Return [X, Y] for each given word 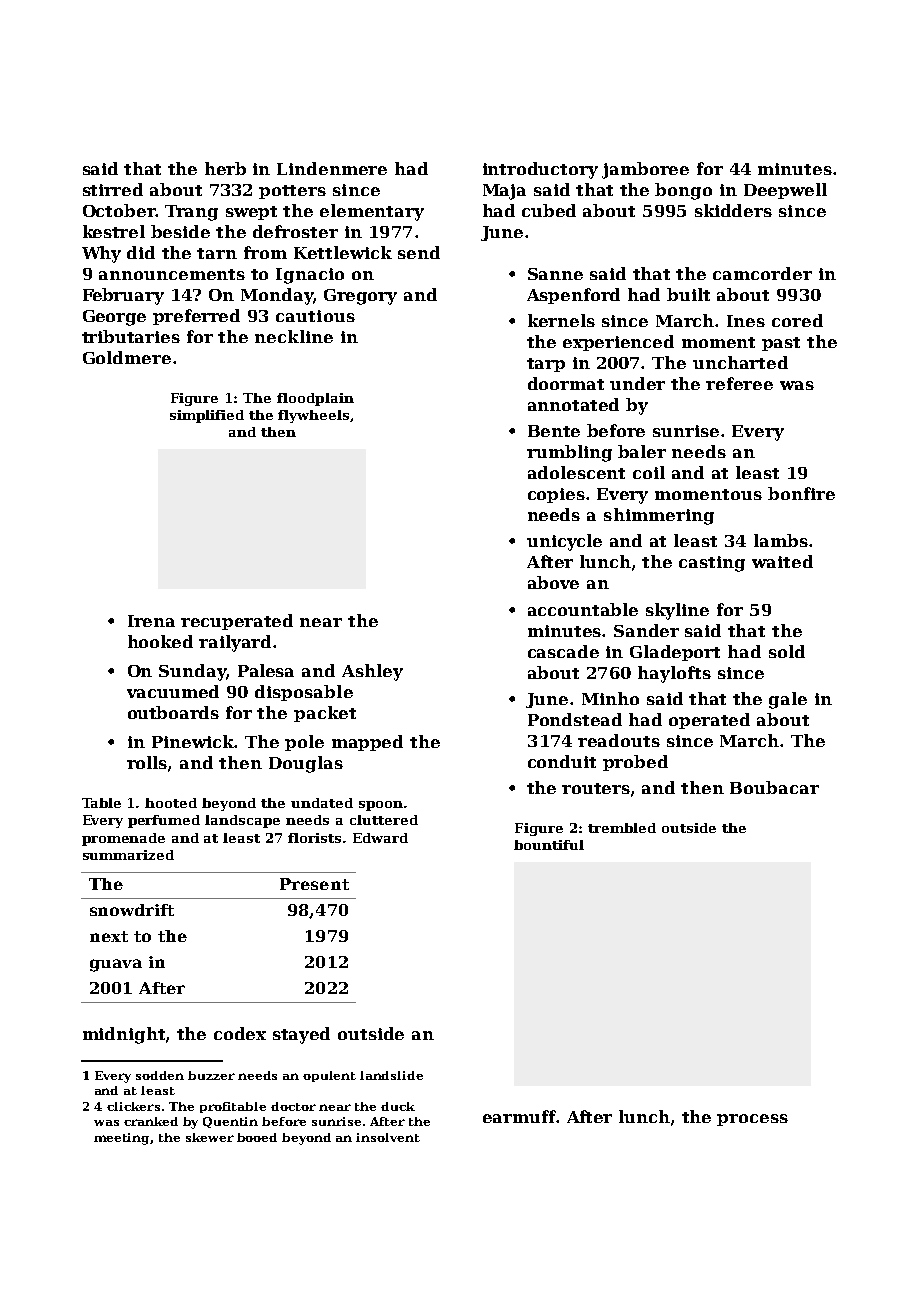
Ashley [372, 672]
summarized [128, 855]
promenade [123, 839]
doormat [566, 383]
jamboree [645, 170]
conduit [562, 761]
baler [642, 451]
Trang [191, 213]
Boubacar [774, 787]
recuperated [237, 622]
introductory [540, 170]
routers [596, 788]
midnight [124, 1035]
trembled [622, 828]
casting [712, 564]
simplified [207, 416]
